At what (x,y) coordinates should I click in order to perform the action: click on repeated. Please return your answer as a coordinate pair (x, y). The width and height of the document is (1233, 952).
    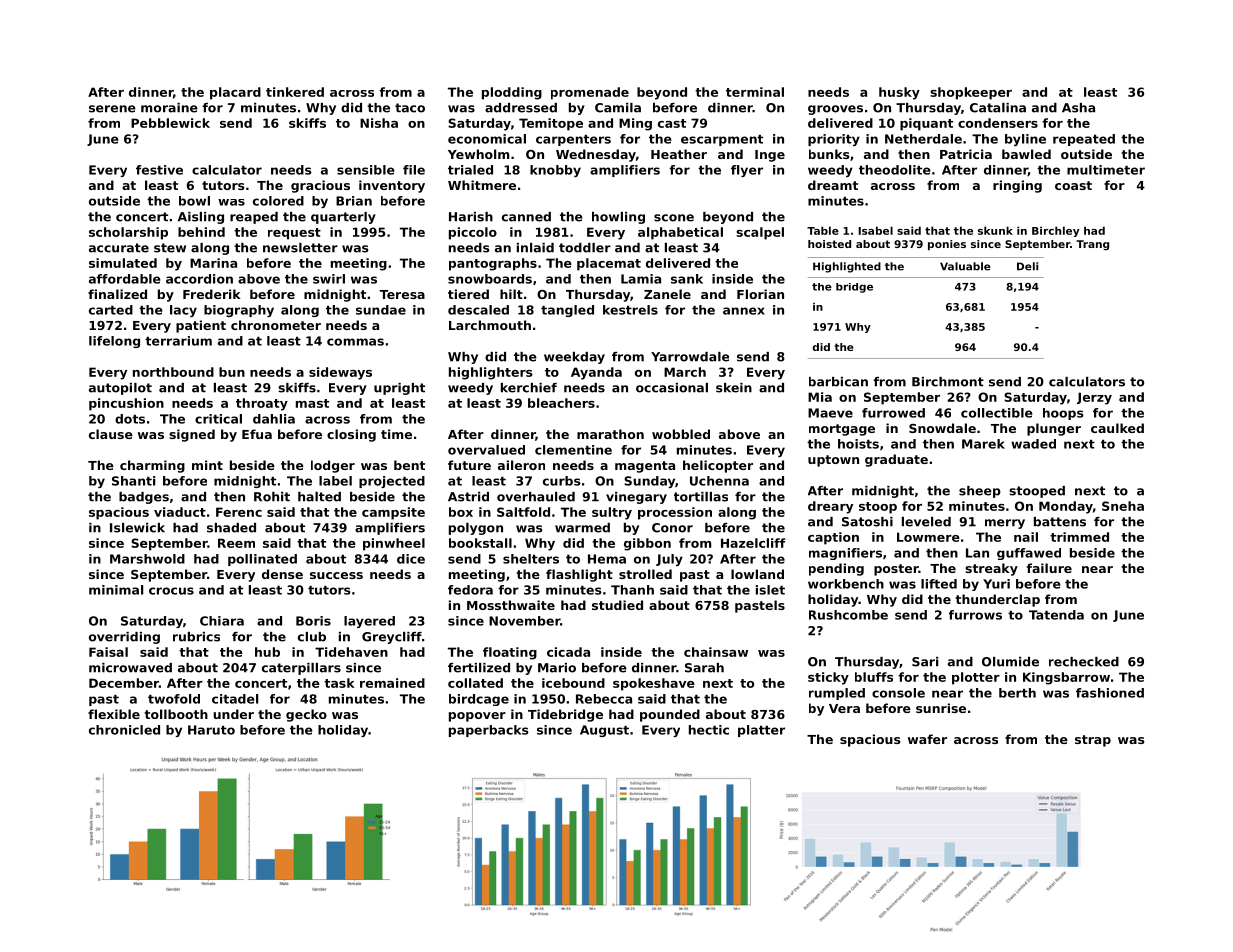
    Looking at the image, I should click on (1084, 140).
